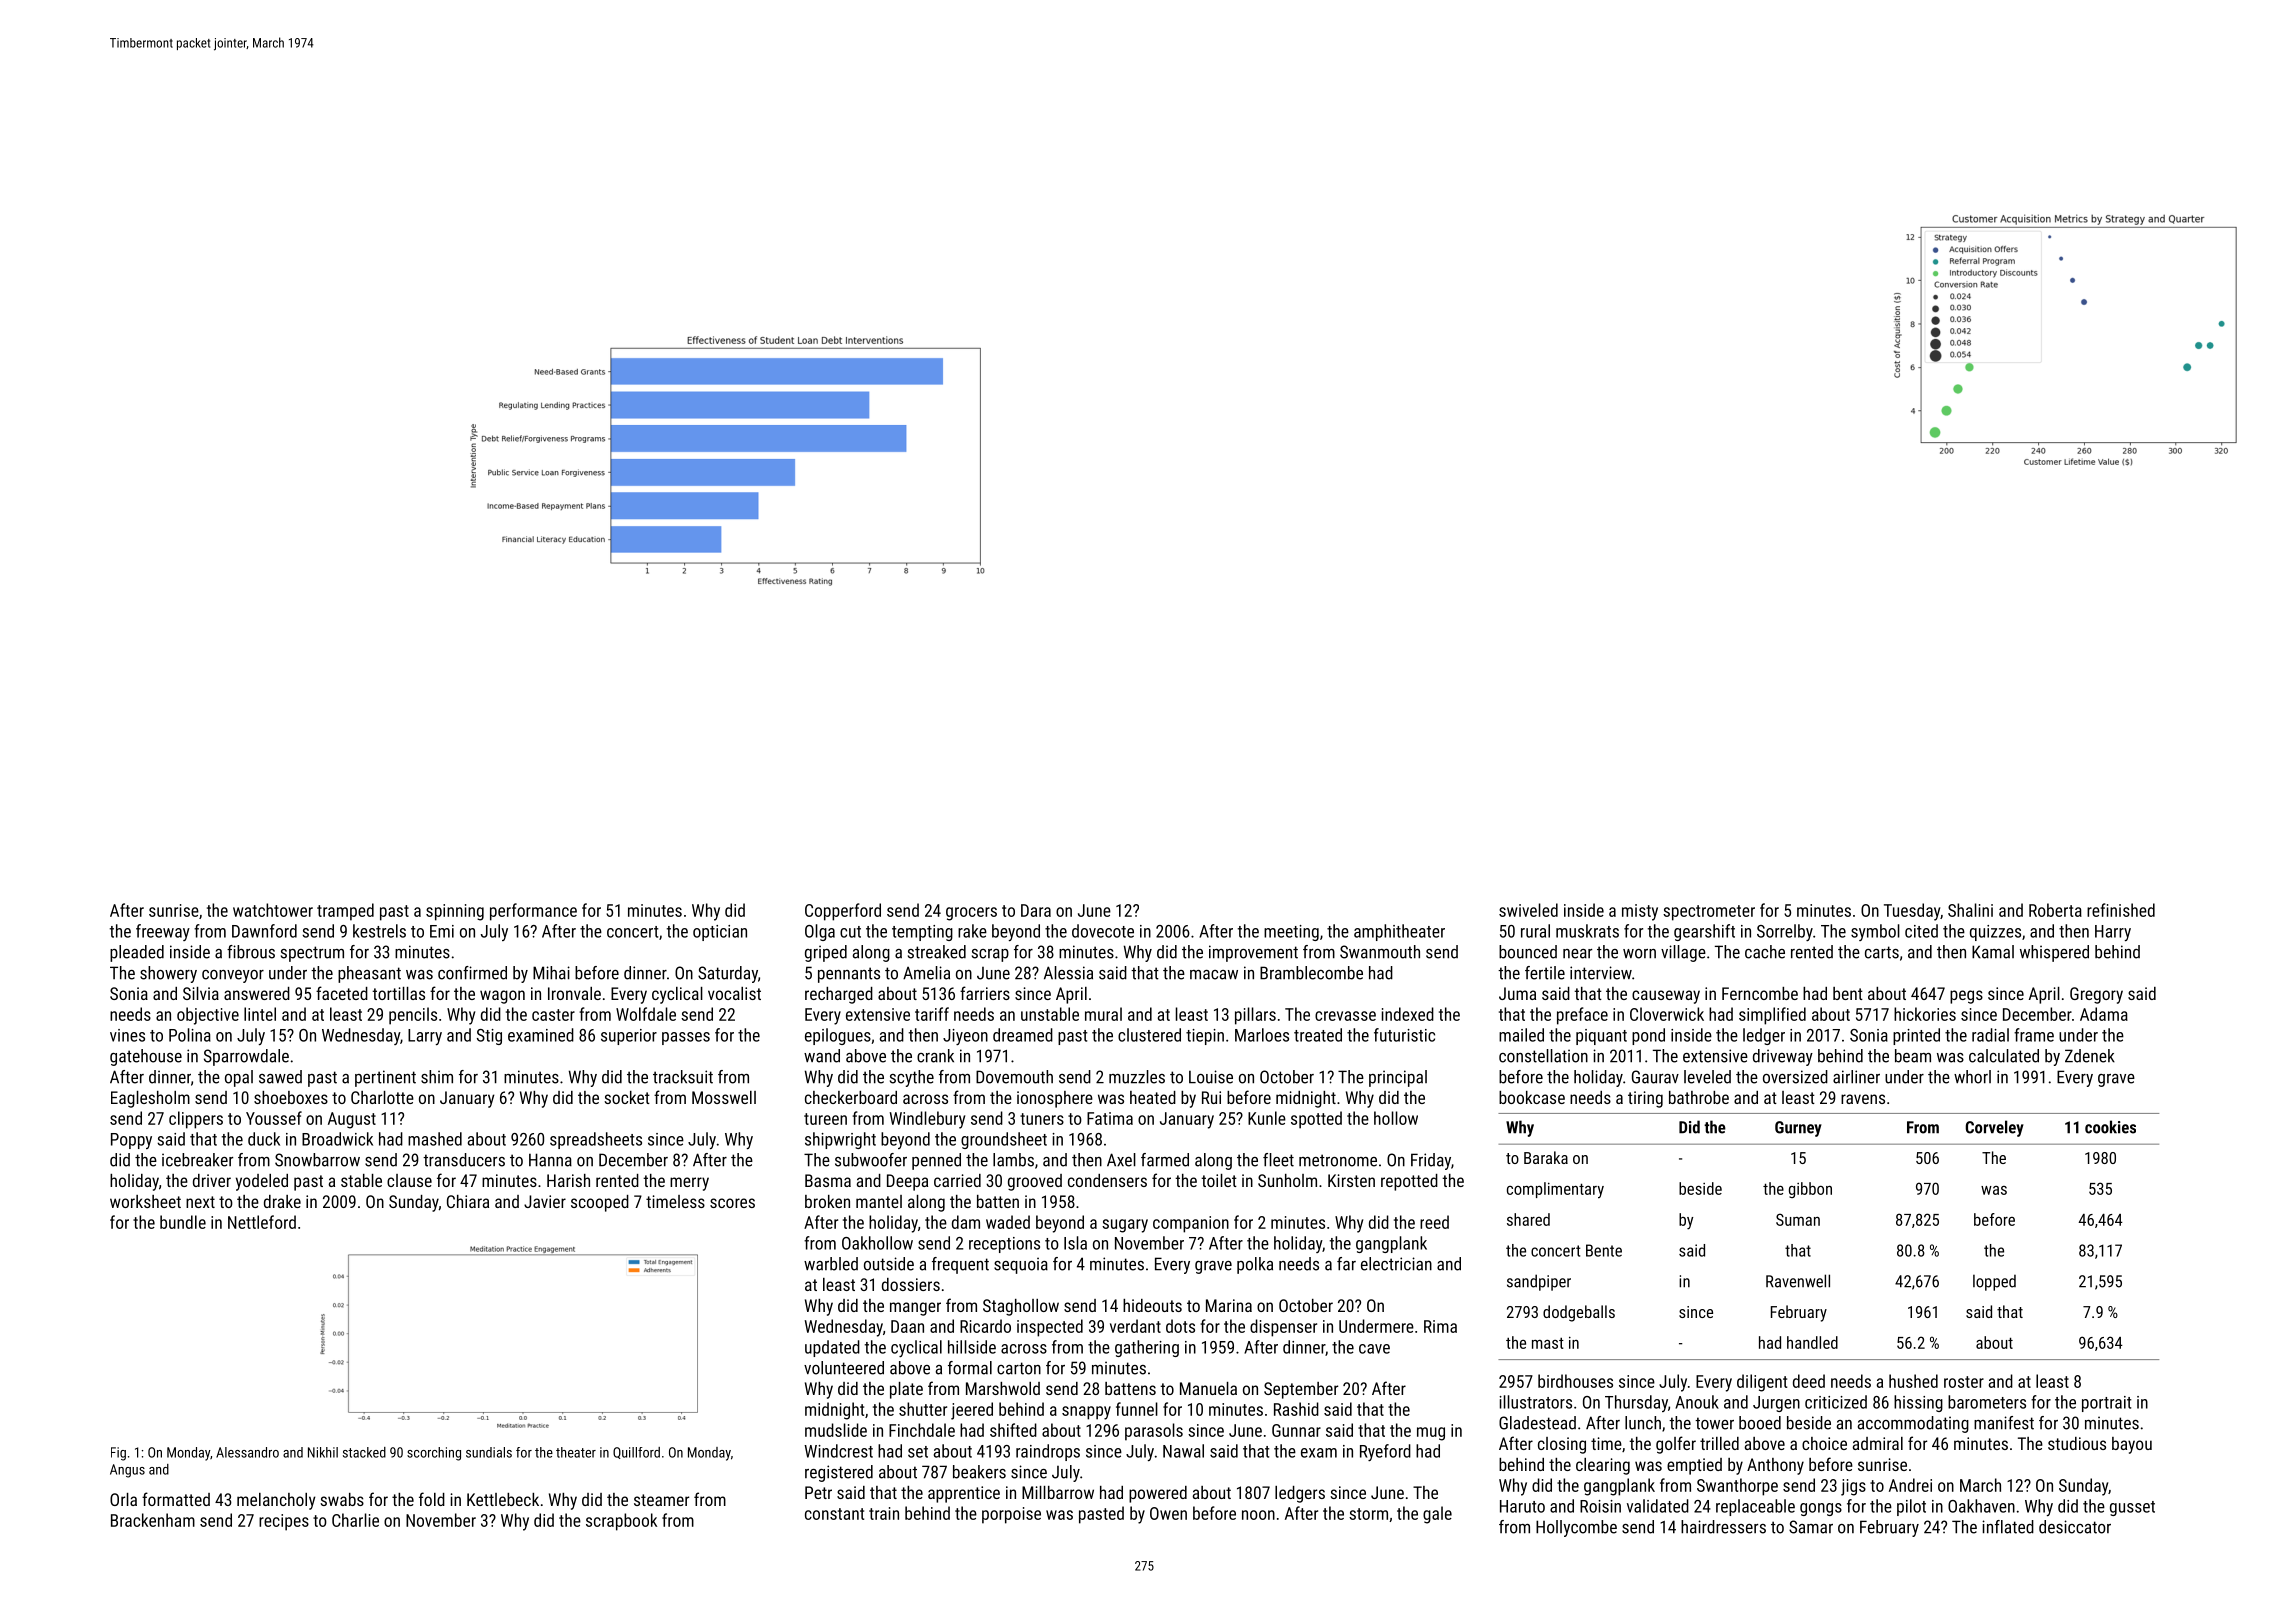  Describe the element at coordinates (284, 1522) in the screenshot. I see `recipes` at that location.
